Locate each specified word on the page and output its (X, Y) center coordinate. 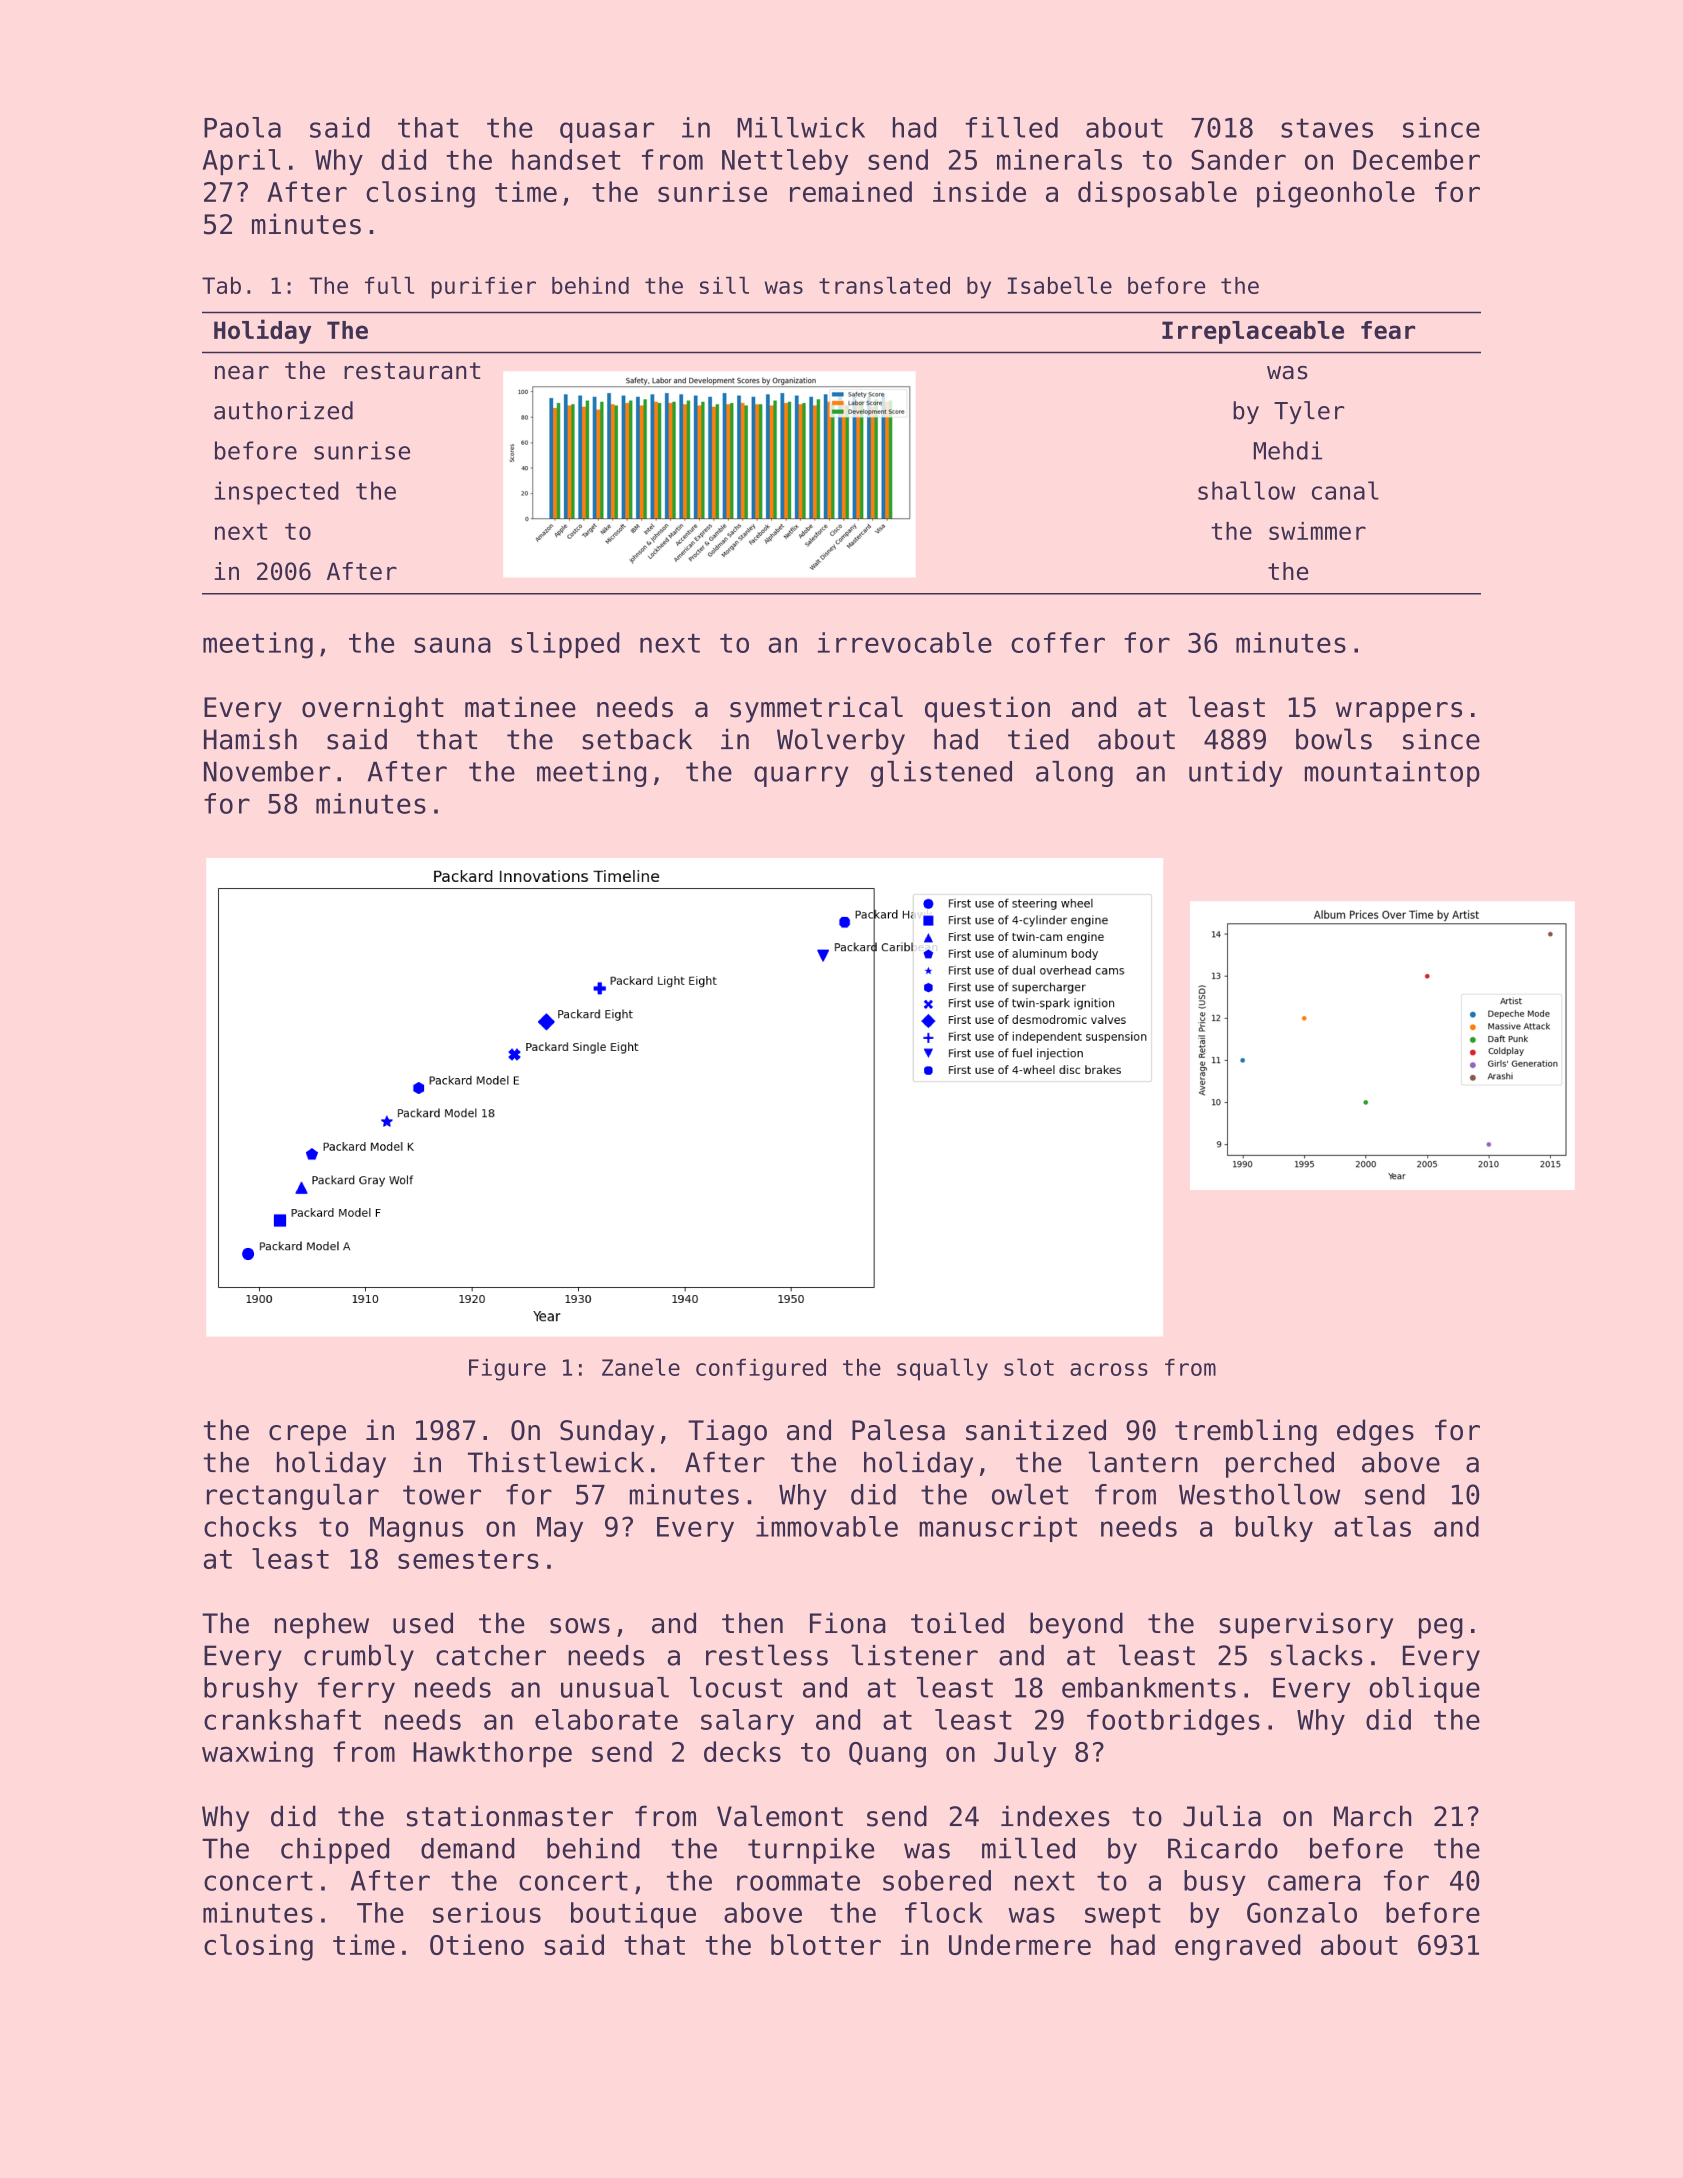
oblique (1425, 1690)
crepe (307, 1435)
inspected (276, 493)
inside (979, 191)
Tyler (1309, 412)
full (389, 285)
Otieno (477, 1944)
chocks (250, 1526)
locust (736, 1687)
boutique (633, 1915)
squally (942, 1369)
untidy (1236, 774)
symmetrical (816, 709)
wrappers (1399, 712)
